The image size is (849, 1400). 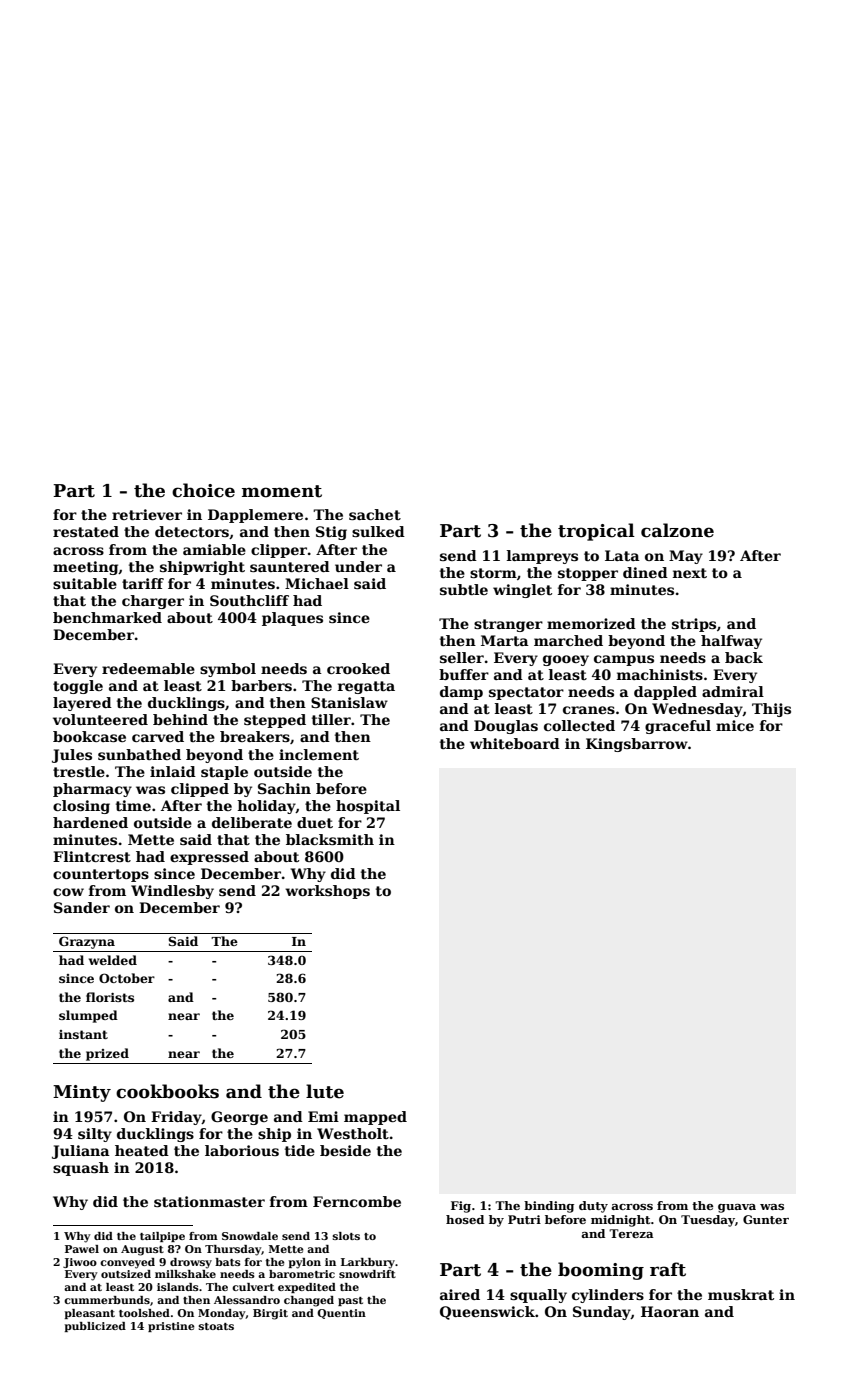 I want to click on detectors, so click(x=192, y=531).
